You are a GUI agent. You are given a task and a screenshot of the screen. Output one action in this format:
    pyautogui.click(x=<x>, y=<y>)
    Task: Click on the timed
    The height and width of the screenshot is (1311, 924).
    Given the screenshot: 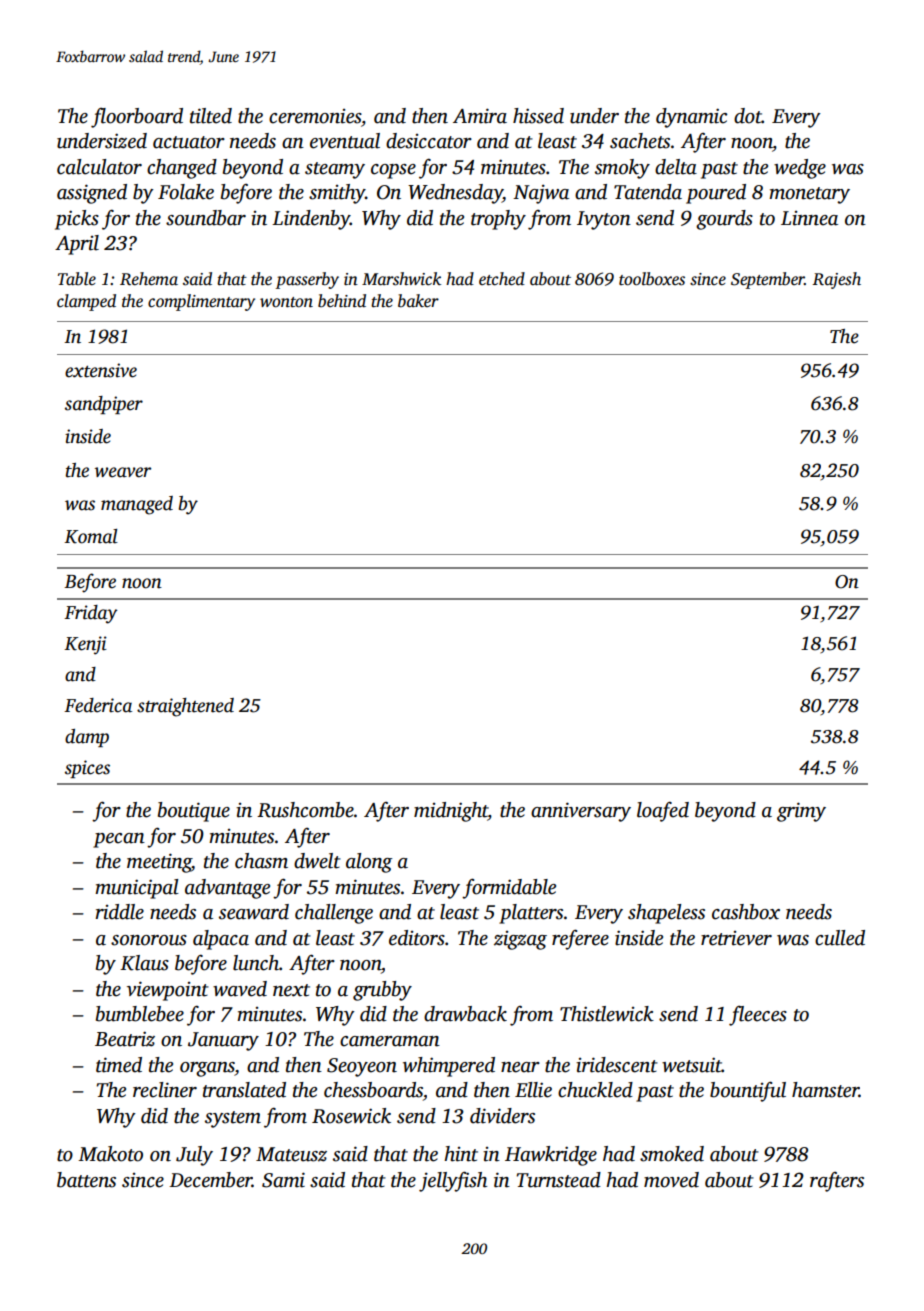 What is the action you would take?
    pyautogui.click(x=119, y=1065)
